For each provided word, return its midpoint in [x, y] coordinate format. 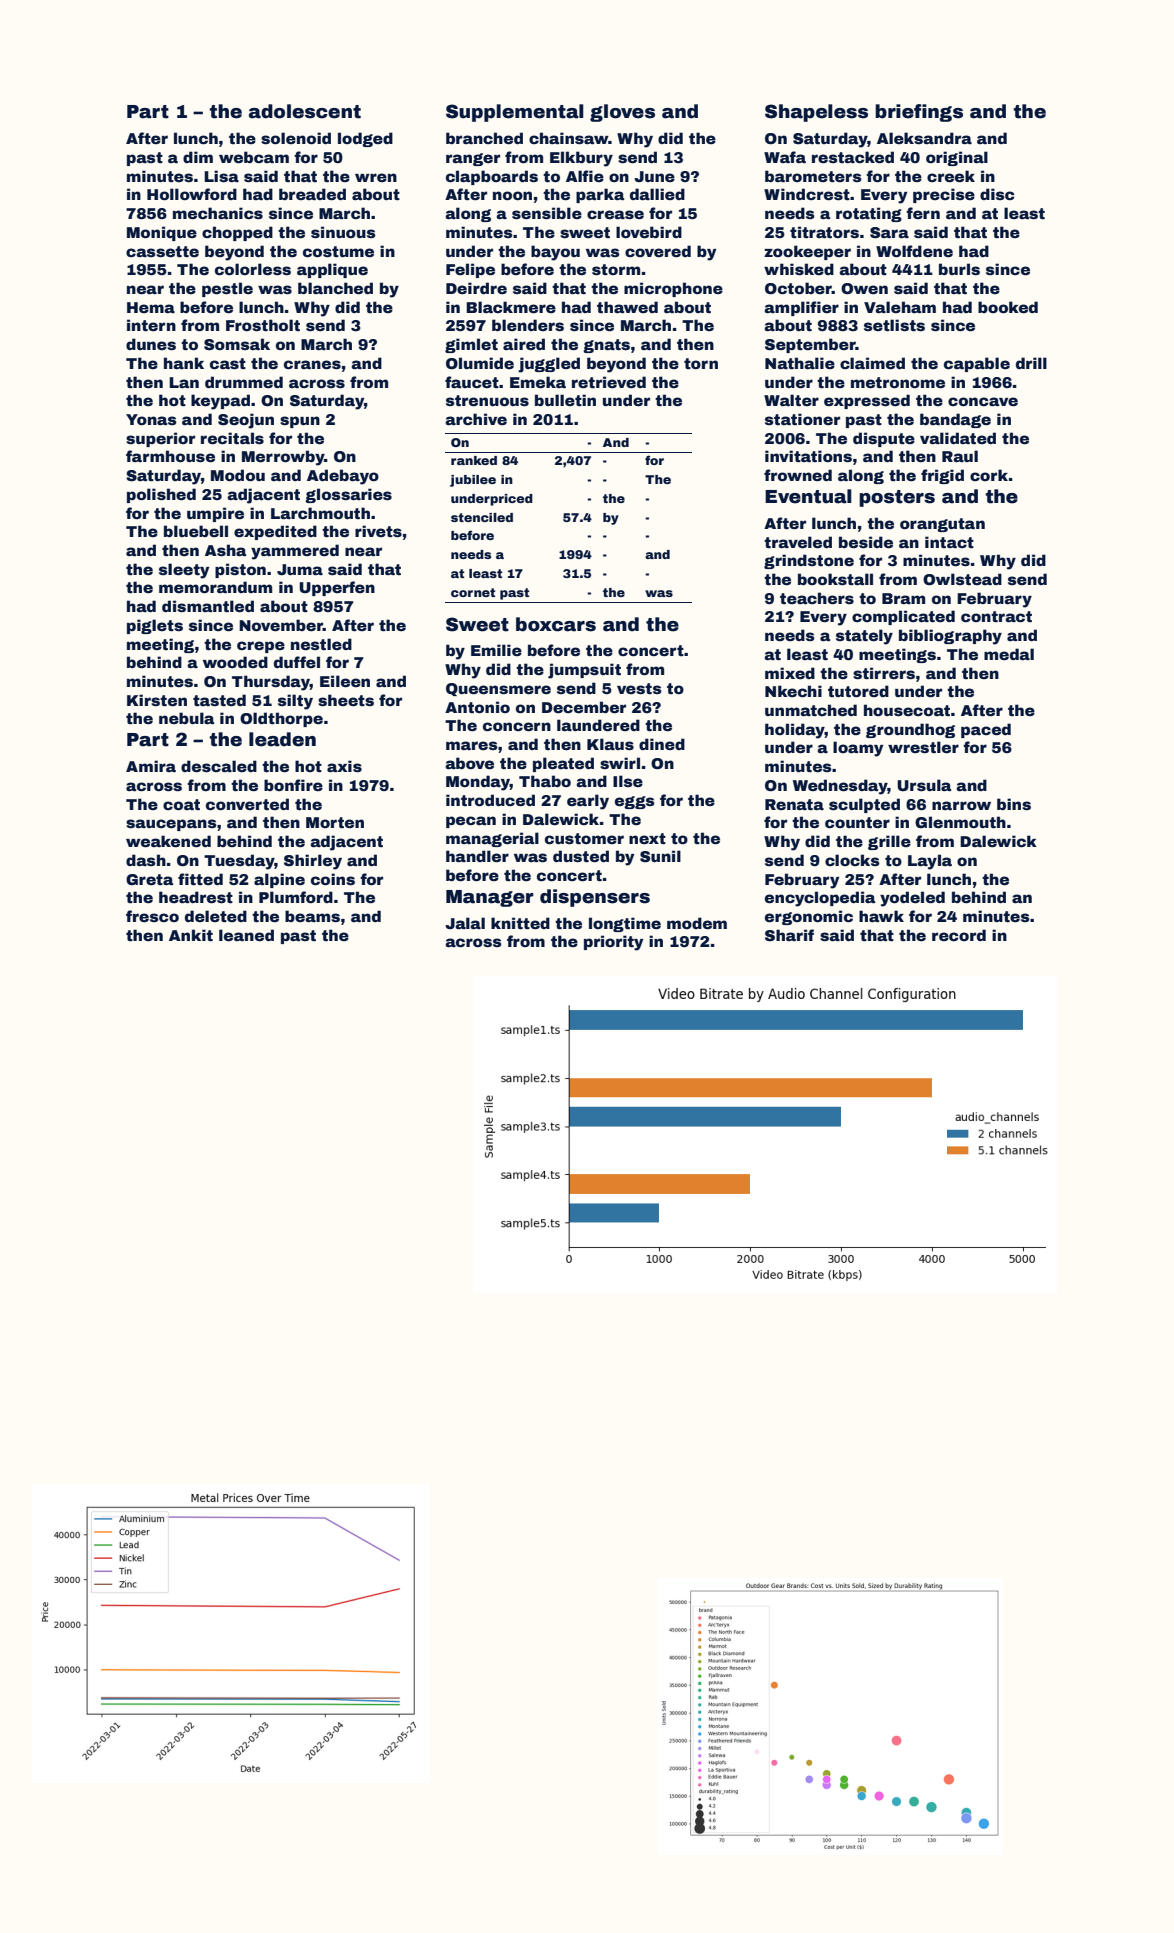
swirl [620, 763]
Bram [903, 598]
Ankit [191, 935]
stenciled [482, 517]
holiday [795, 731]
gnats [606, 346]
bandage [955, 420]
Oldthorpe [281, 719]
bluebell [196, 531]
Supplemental [515, 113]
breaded [312, 194]
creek [951, 176]
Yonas [151, 419]
